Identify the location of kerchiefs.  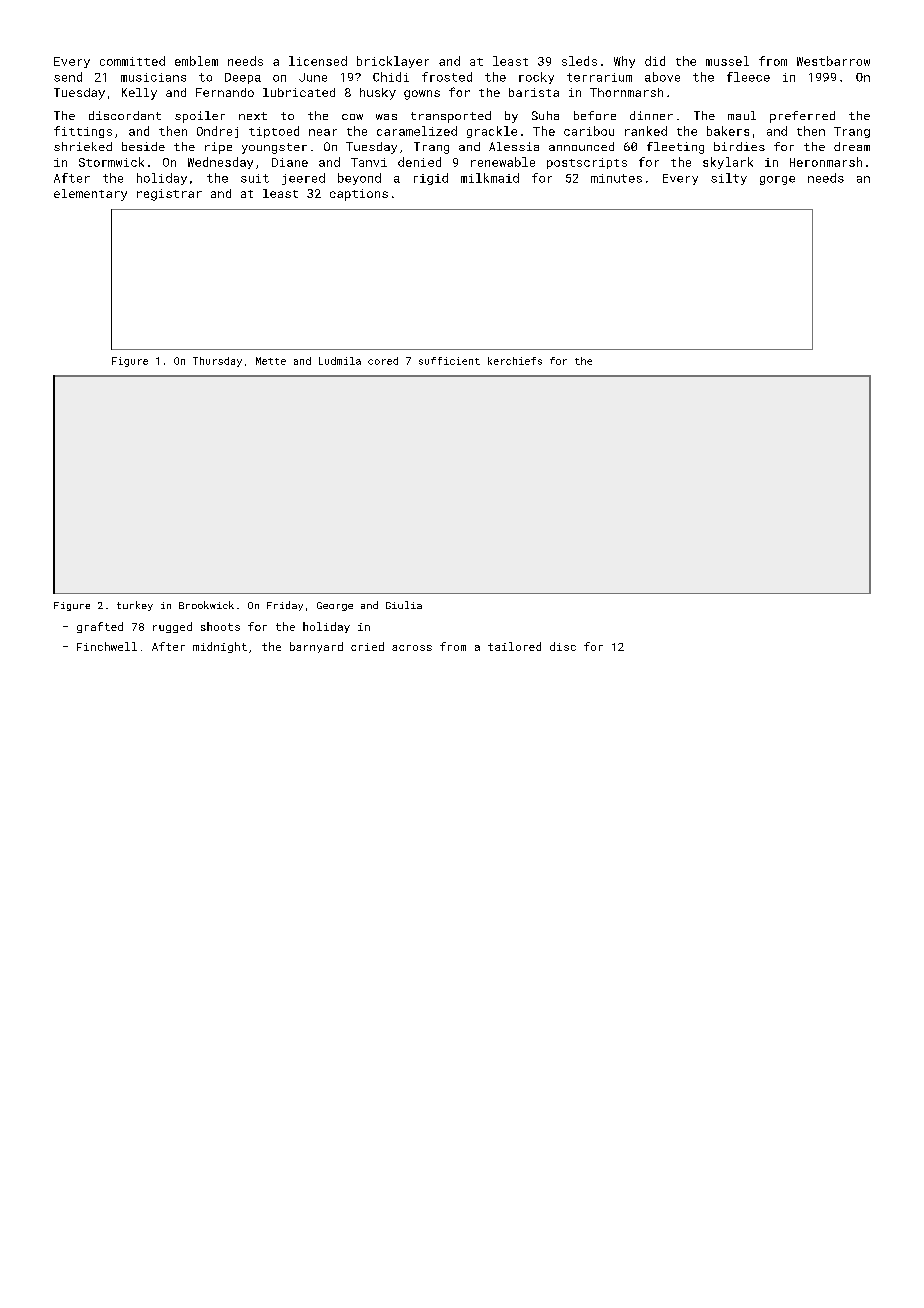
(515, 361).
